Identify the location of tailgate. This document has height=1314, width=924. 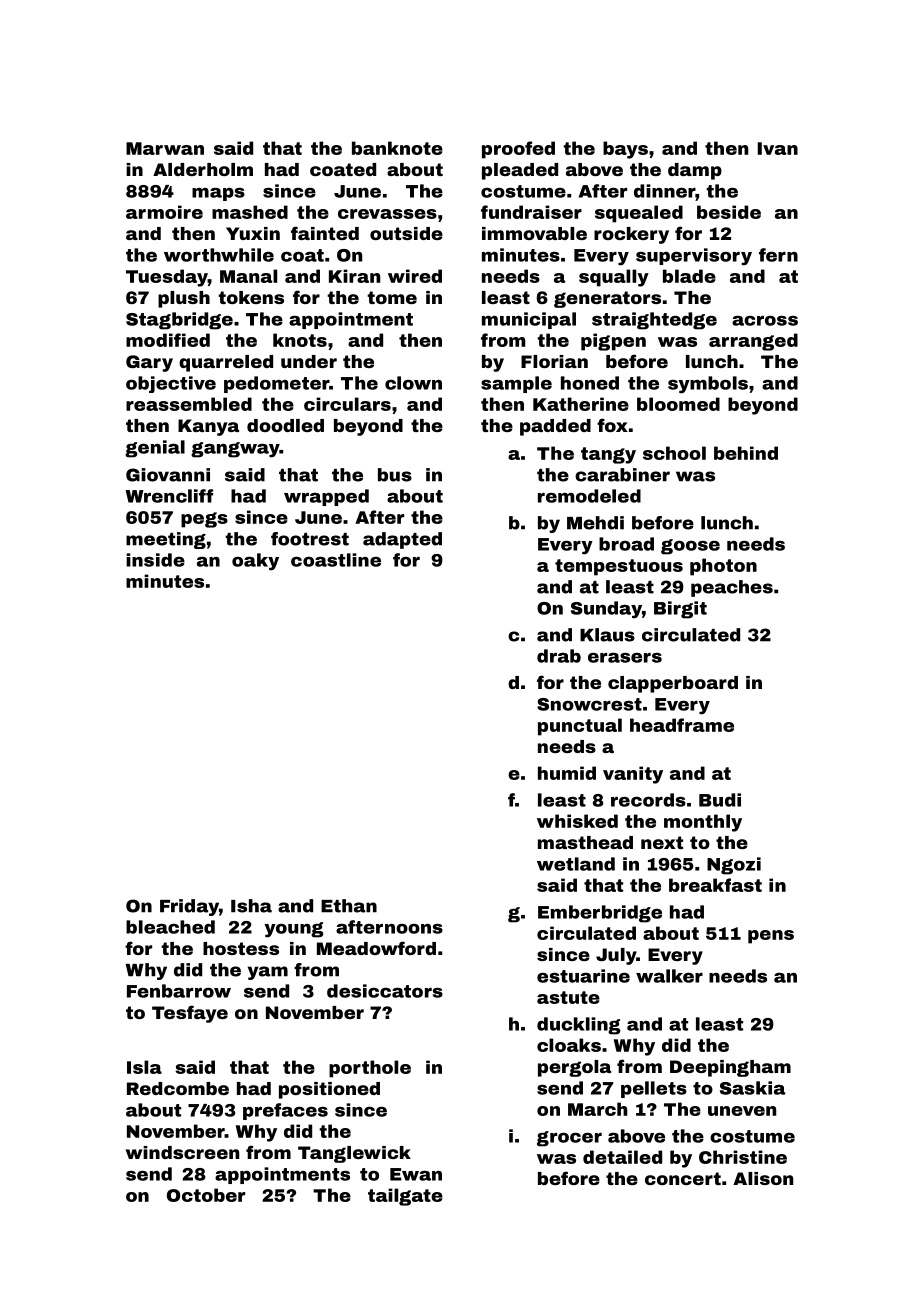
(405, 1197).
